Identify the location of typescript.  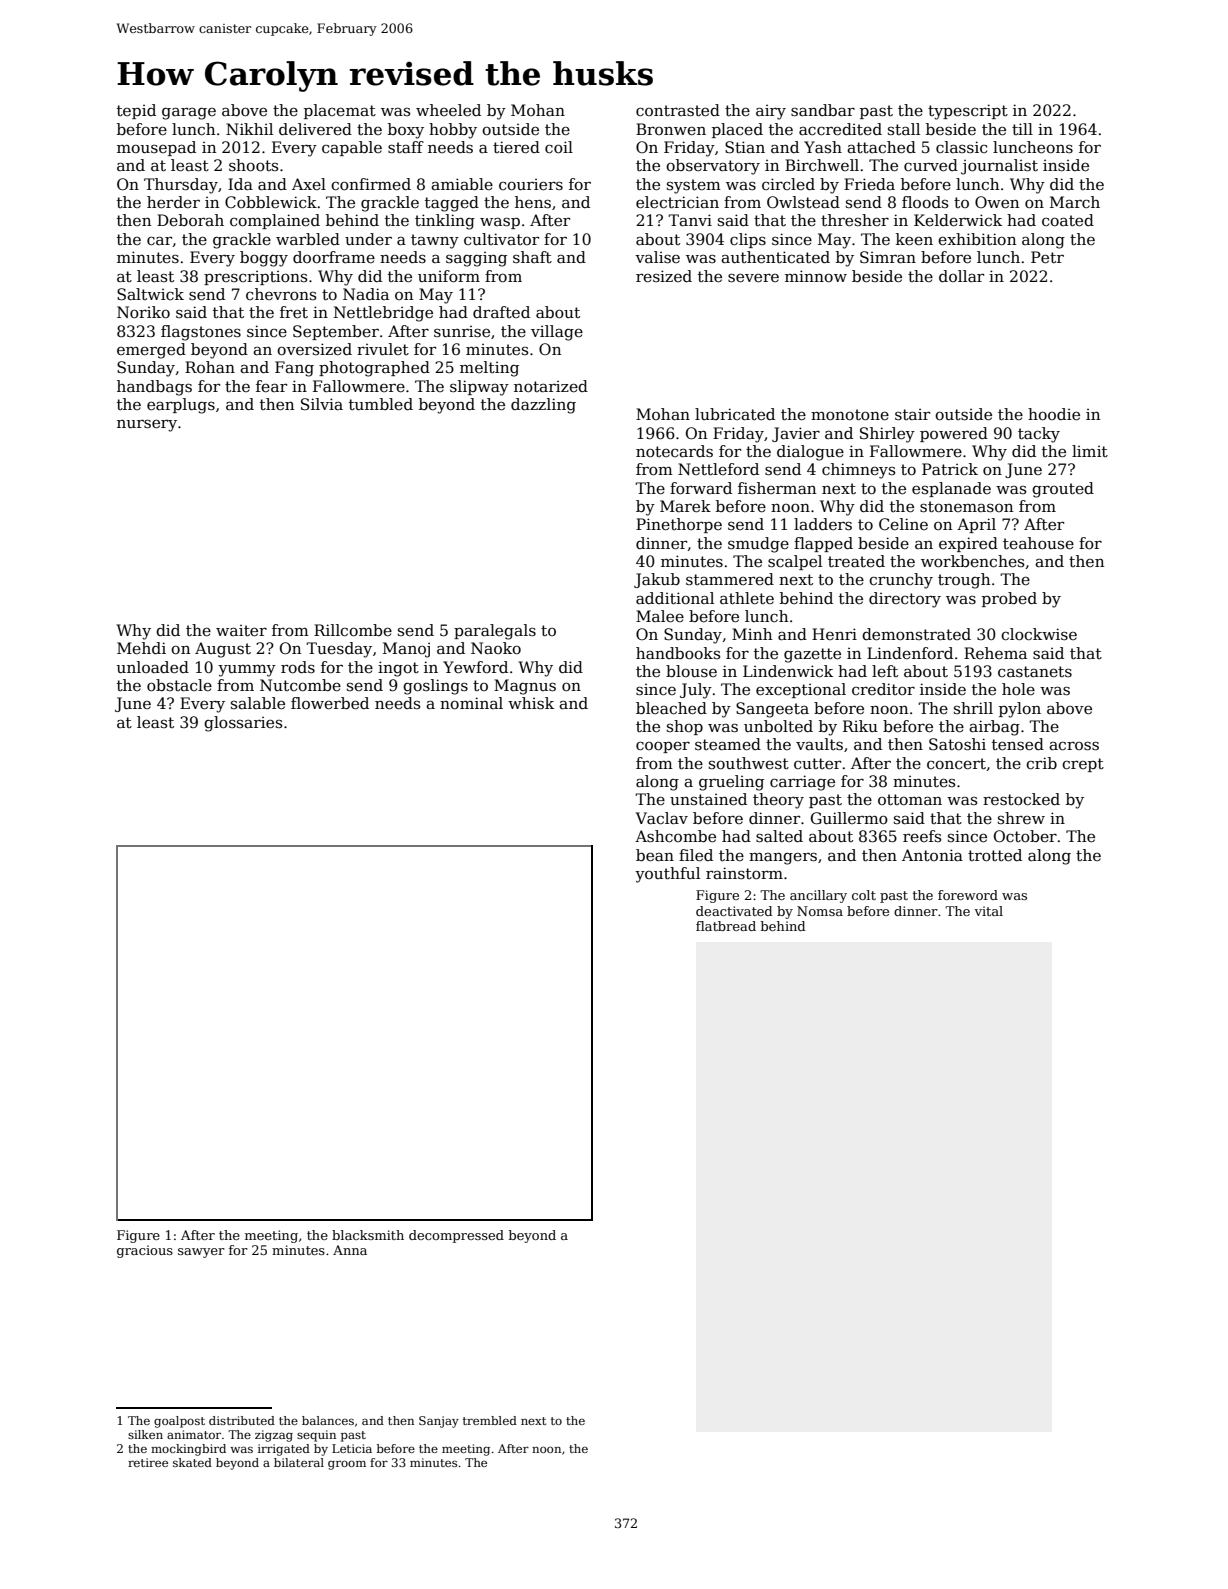
(968, 112).
